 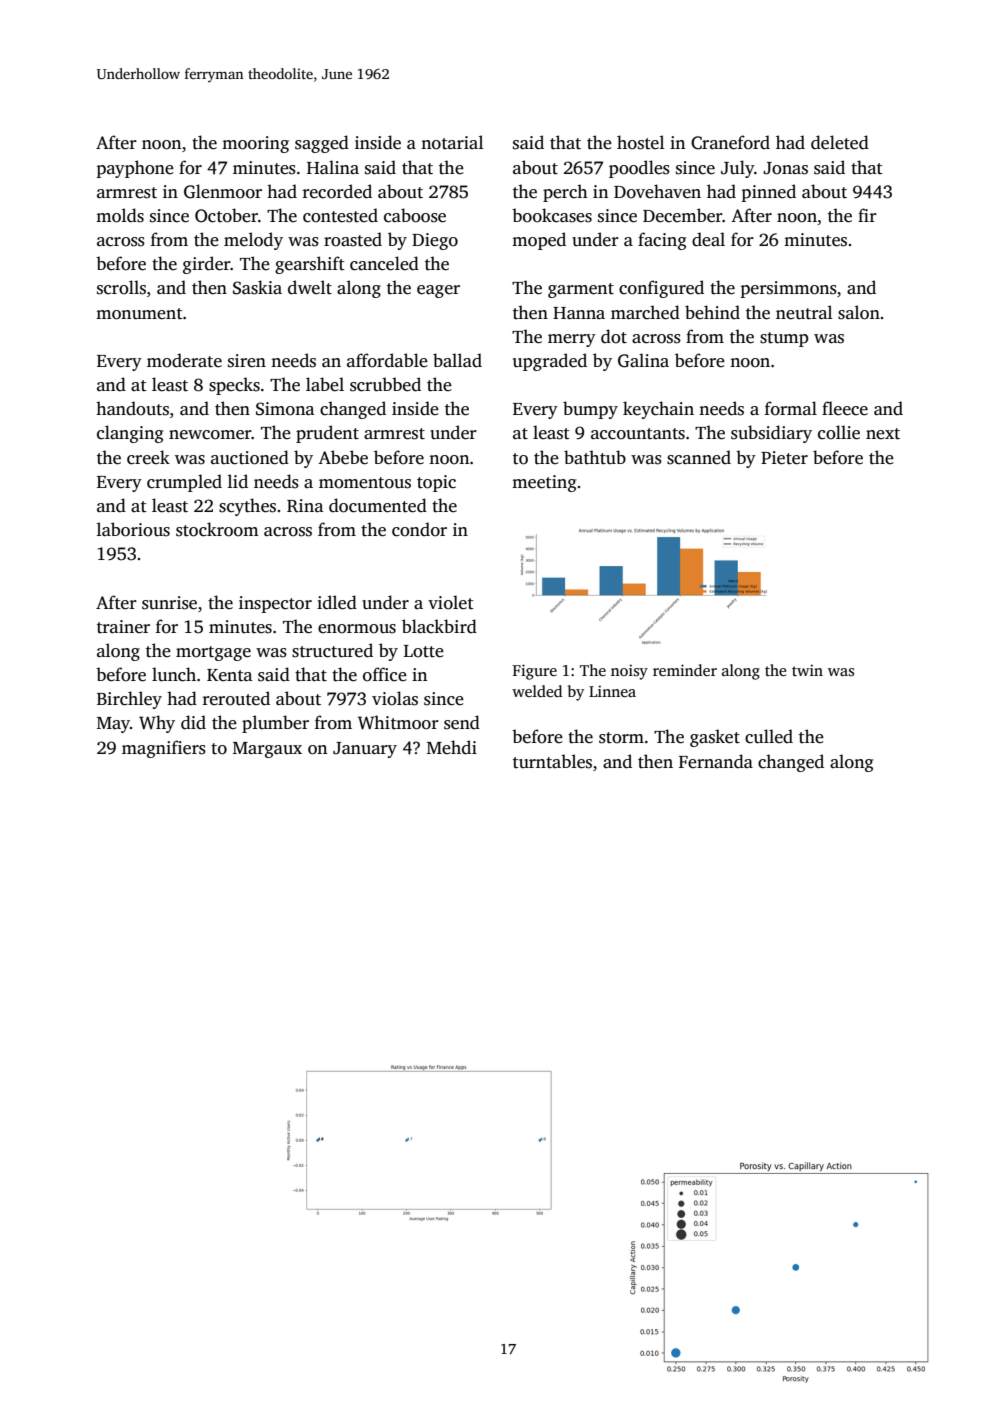 What do you see at coordinates (784, 458) in the screenshot?
I see `Pieter` at bounding box center [784, 458].
